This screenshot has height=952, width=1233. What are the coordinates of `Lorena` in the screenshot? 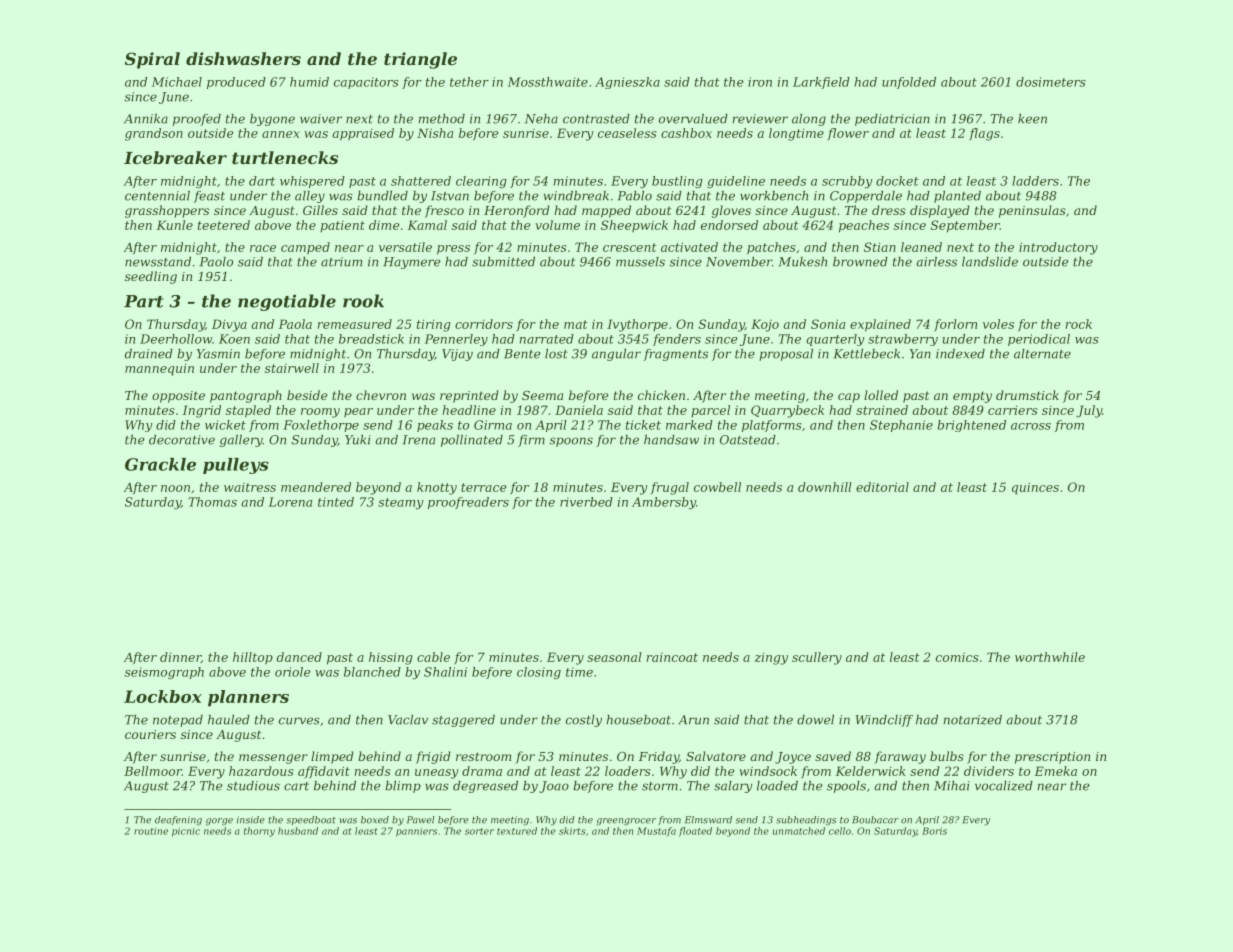 It's located at (291, 502).
